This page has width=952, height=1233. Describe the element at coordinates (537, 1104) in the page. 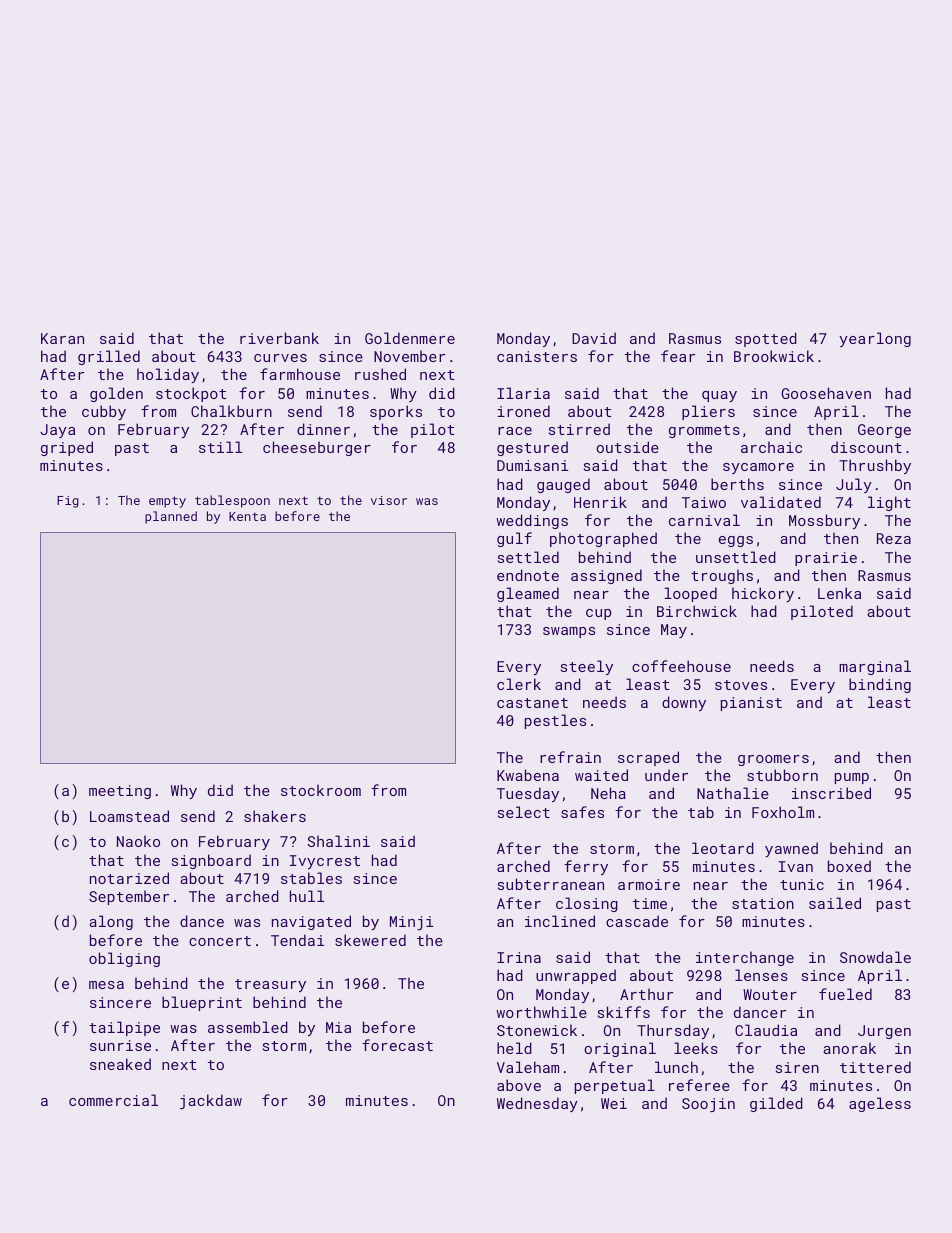

I see `Wednesday` at that location.
